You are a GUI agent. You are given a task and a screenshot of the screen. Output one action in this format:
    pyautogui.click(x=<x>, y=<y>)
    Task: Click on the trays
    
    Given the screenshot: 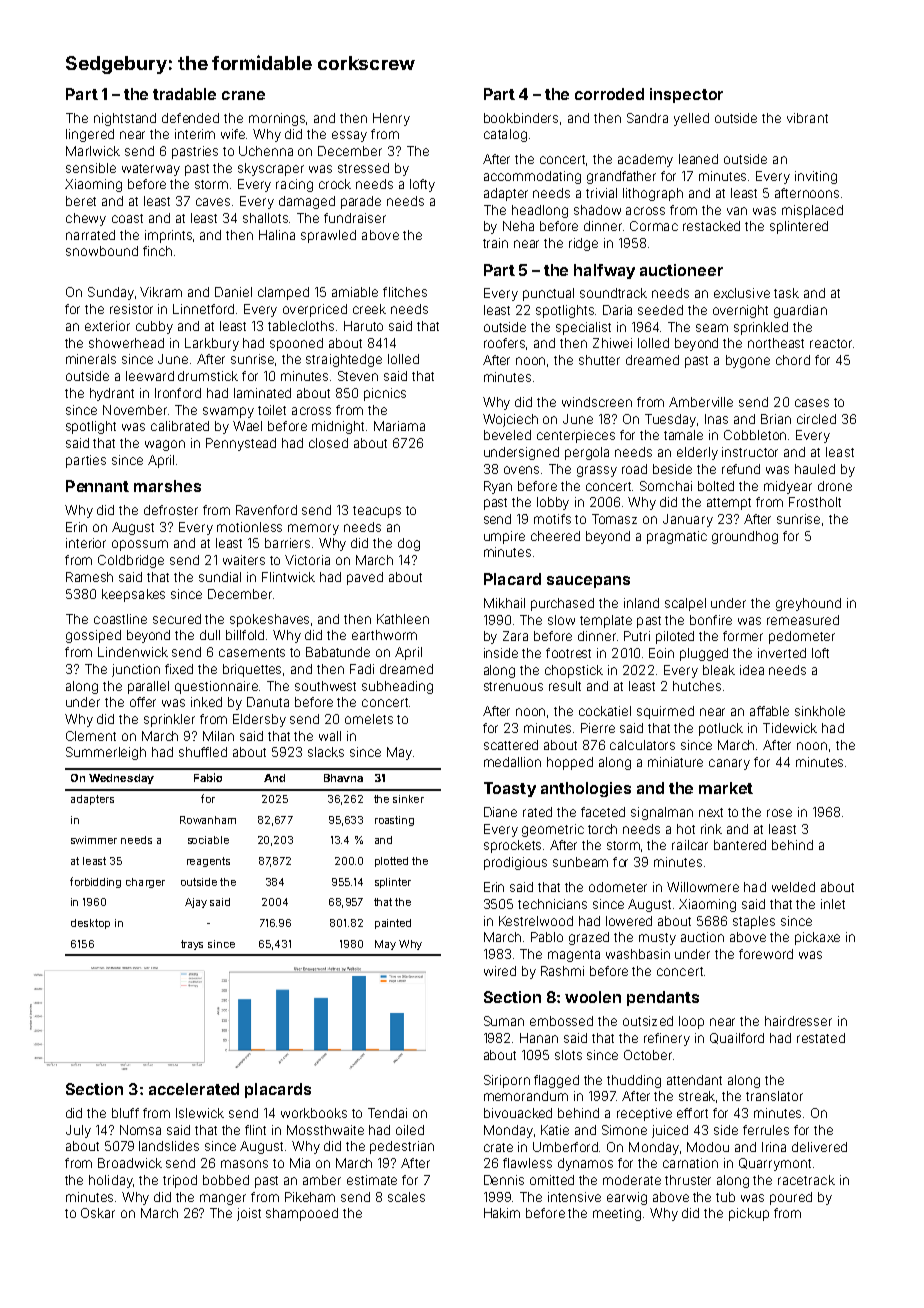 What is the action you would take?
    pyautogui.click(x=192, y=945)
